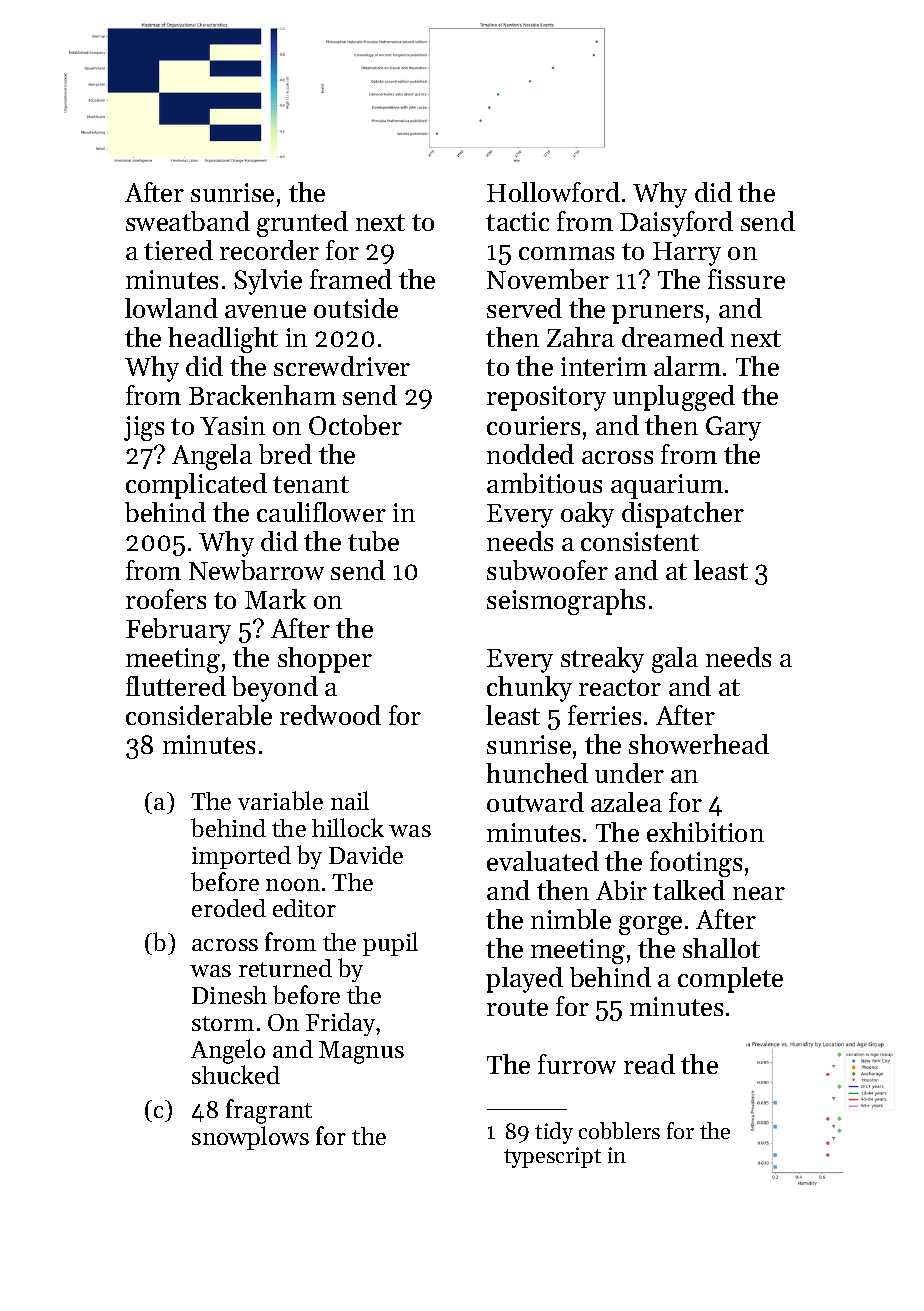  Describe the element at coordinates (705, 832) in the image. I see `exhibition` at that location.
